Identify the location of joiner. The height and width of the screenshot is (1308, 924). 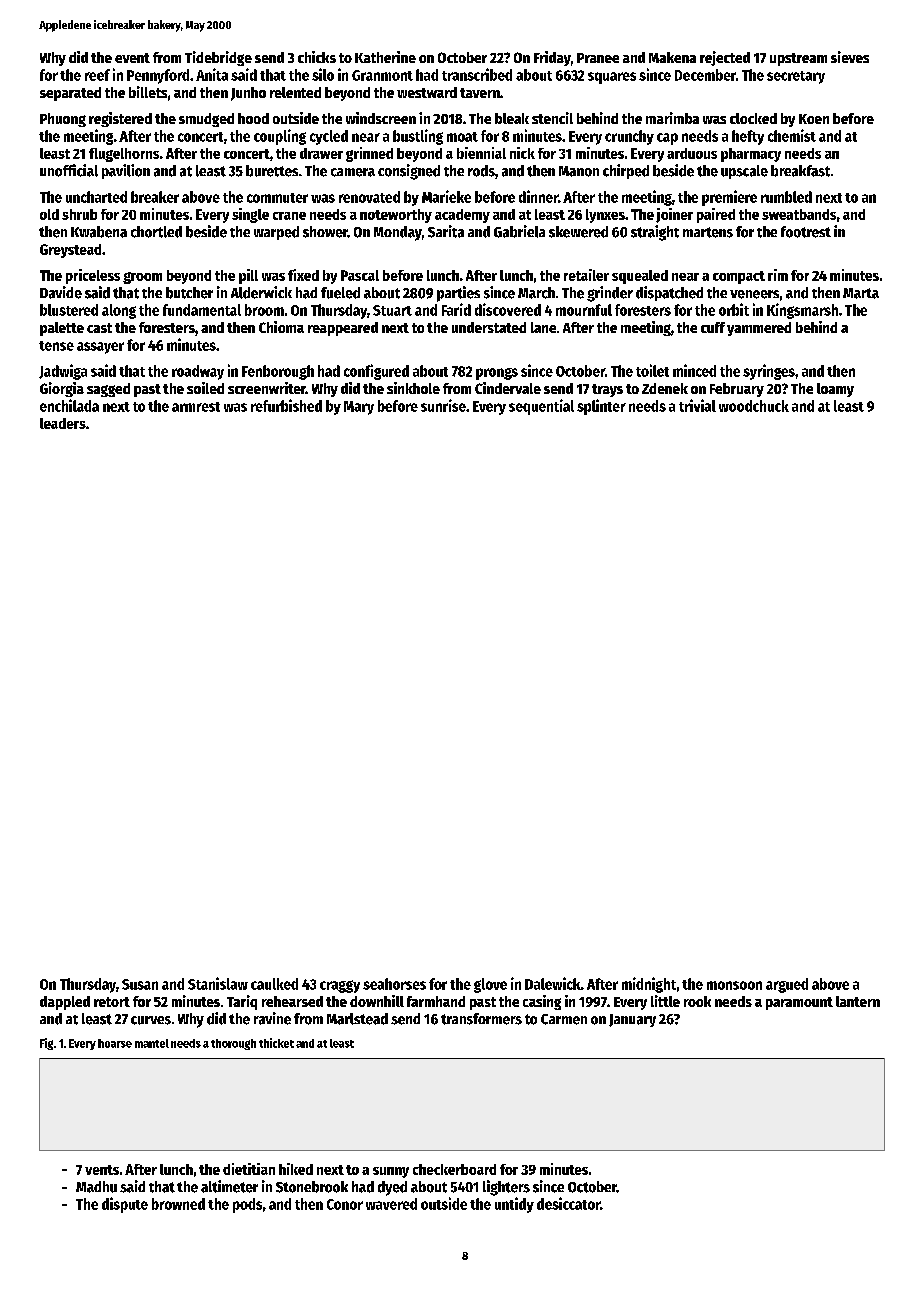
(674, 215).
